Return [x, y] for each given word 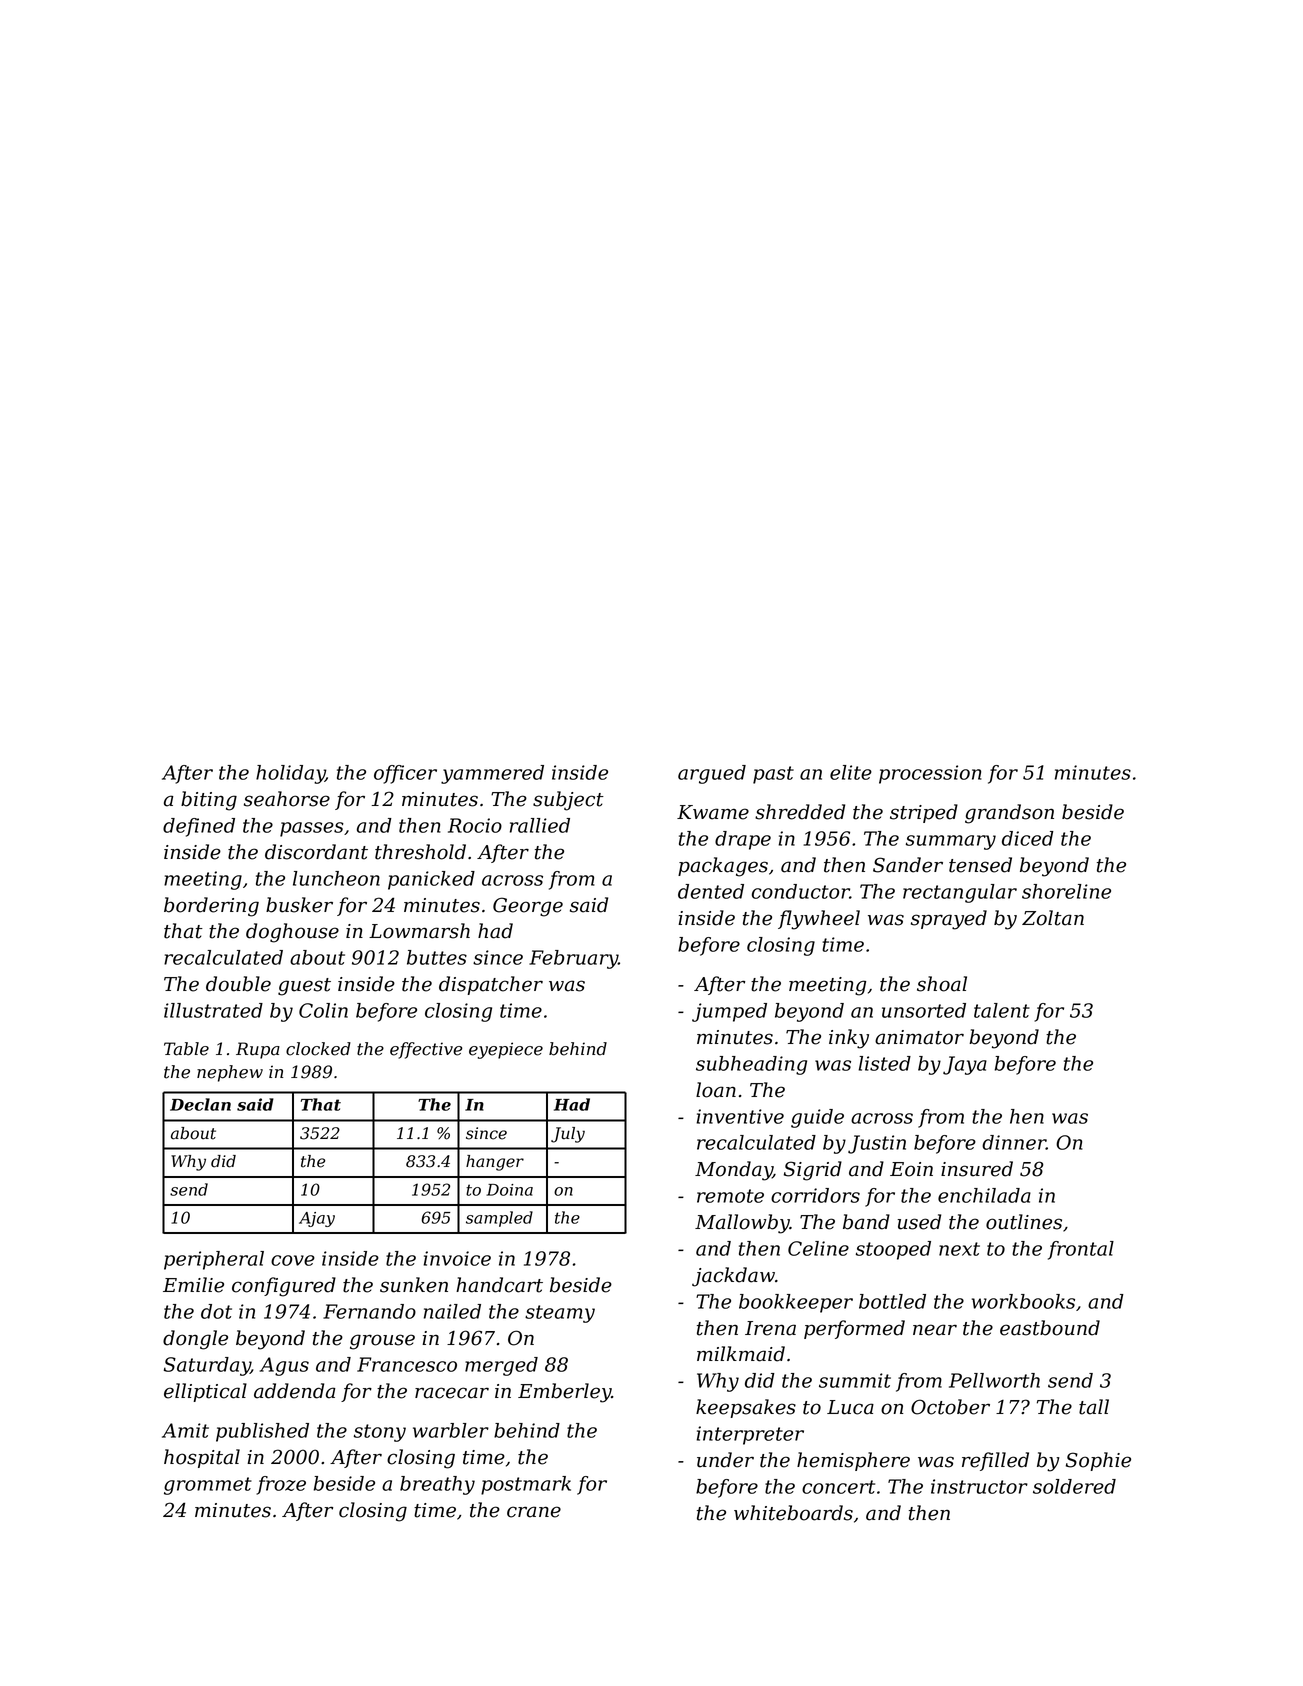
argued [712, 774]
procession [930, 774]
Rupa [258, 1050]
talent [1002, 1010]
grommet [208, 1486]
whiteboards [793, 1513]
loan [716, 1090]
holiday [290, 774]
